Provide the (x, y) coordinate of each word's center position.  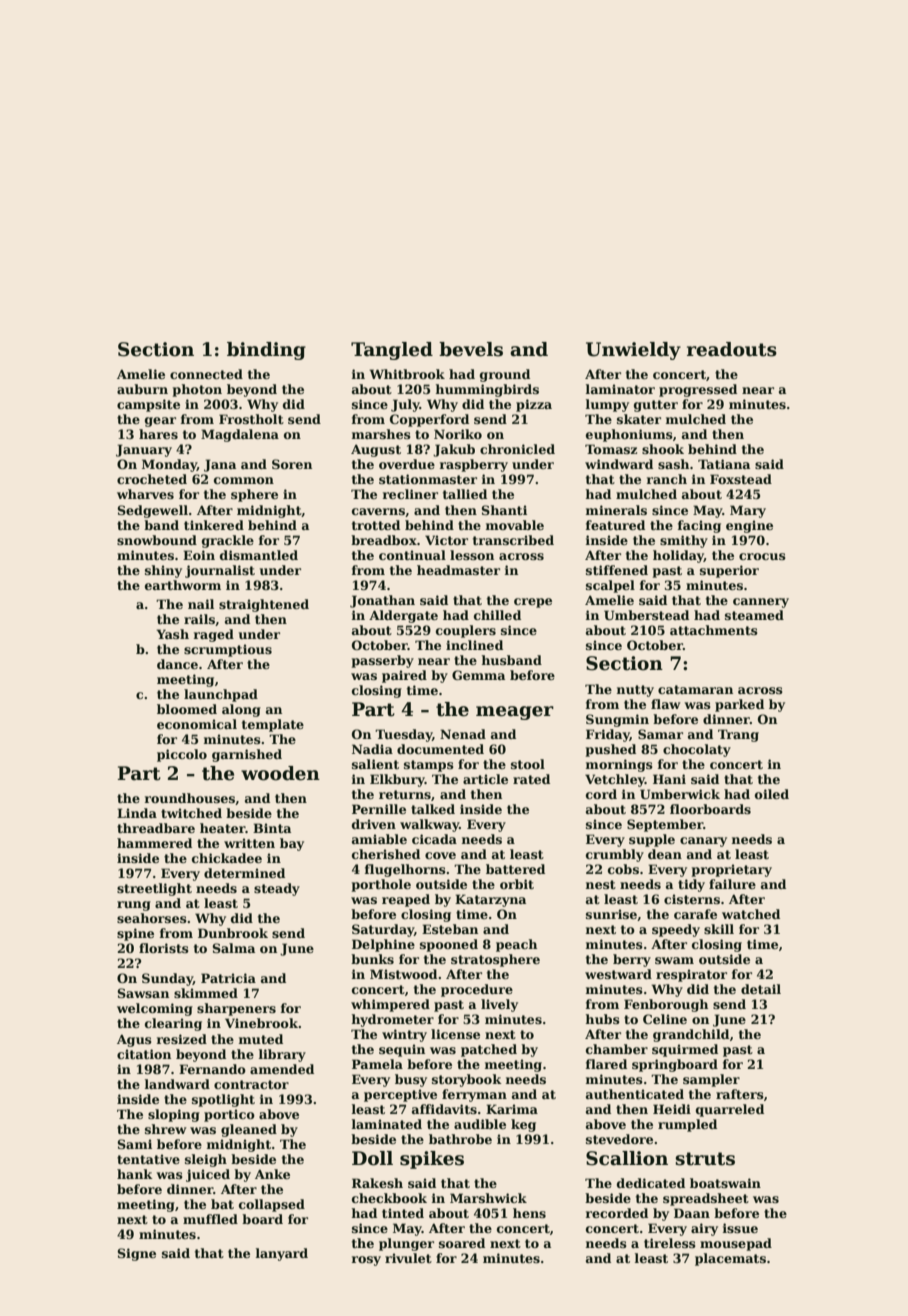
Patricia (228, 978)
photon (197, 390)
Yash (172, 634)
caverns (378, 511)
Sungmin (617, 720)
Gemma (478, 675)
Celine (665, 1019)
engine (749, 526)
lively (499, 1005)
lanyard (282, 1254)
